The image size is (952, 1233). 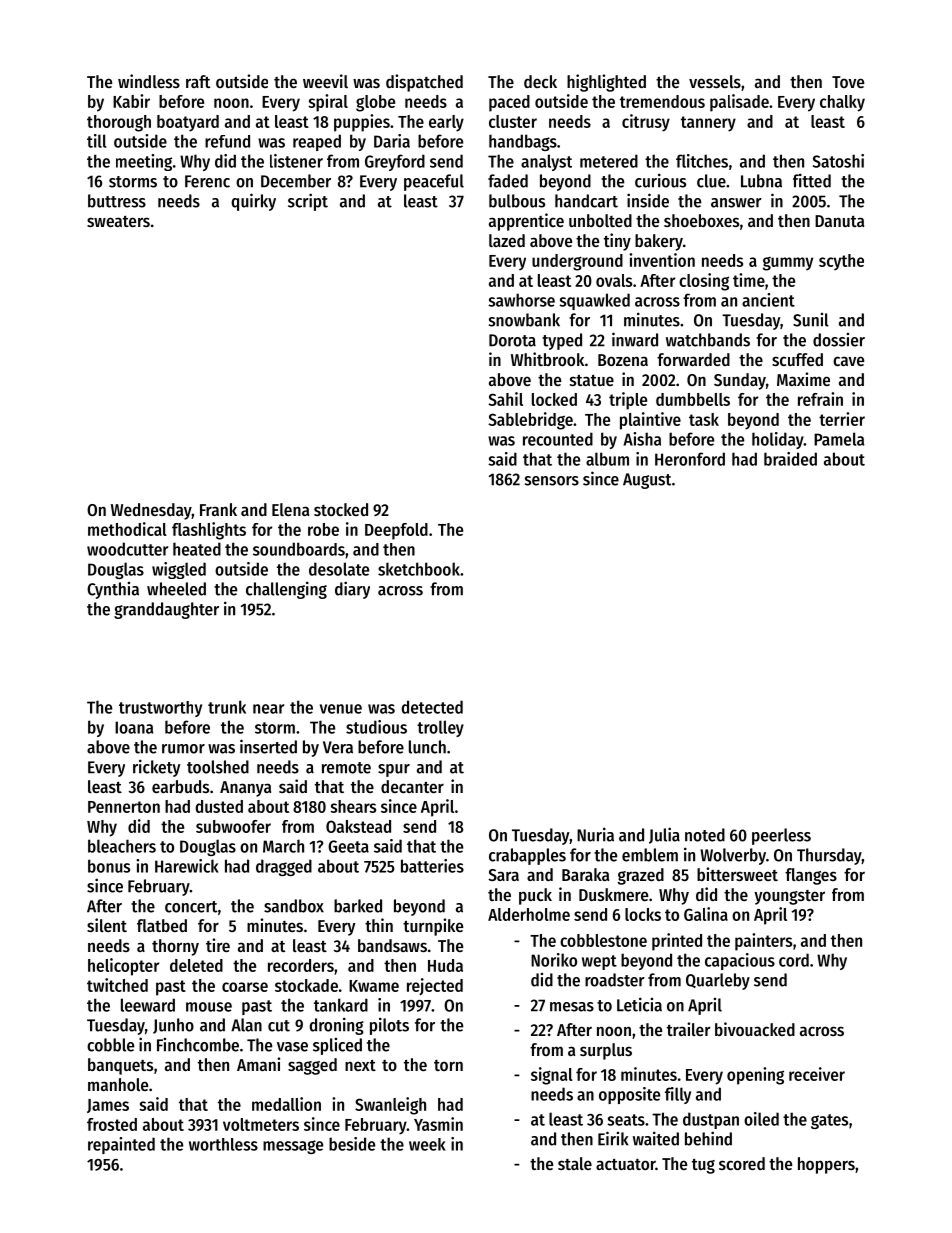 What do you see at coordinates (778, 440) in the screenshot?
I see `holiday` at bounding box center [778, 440].
